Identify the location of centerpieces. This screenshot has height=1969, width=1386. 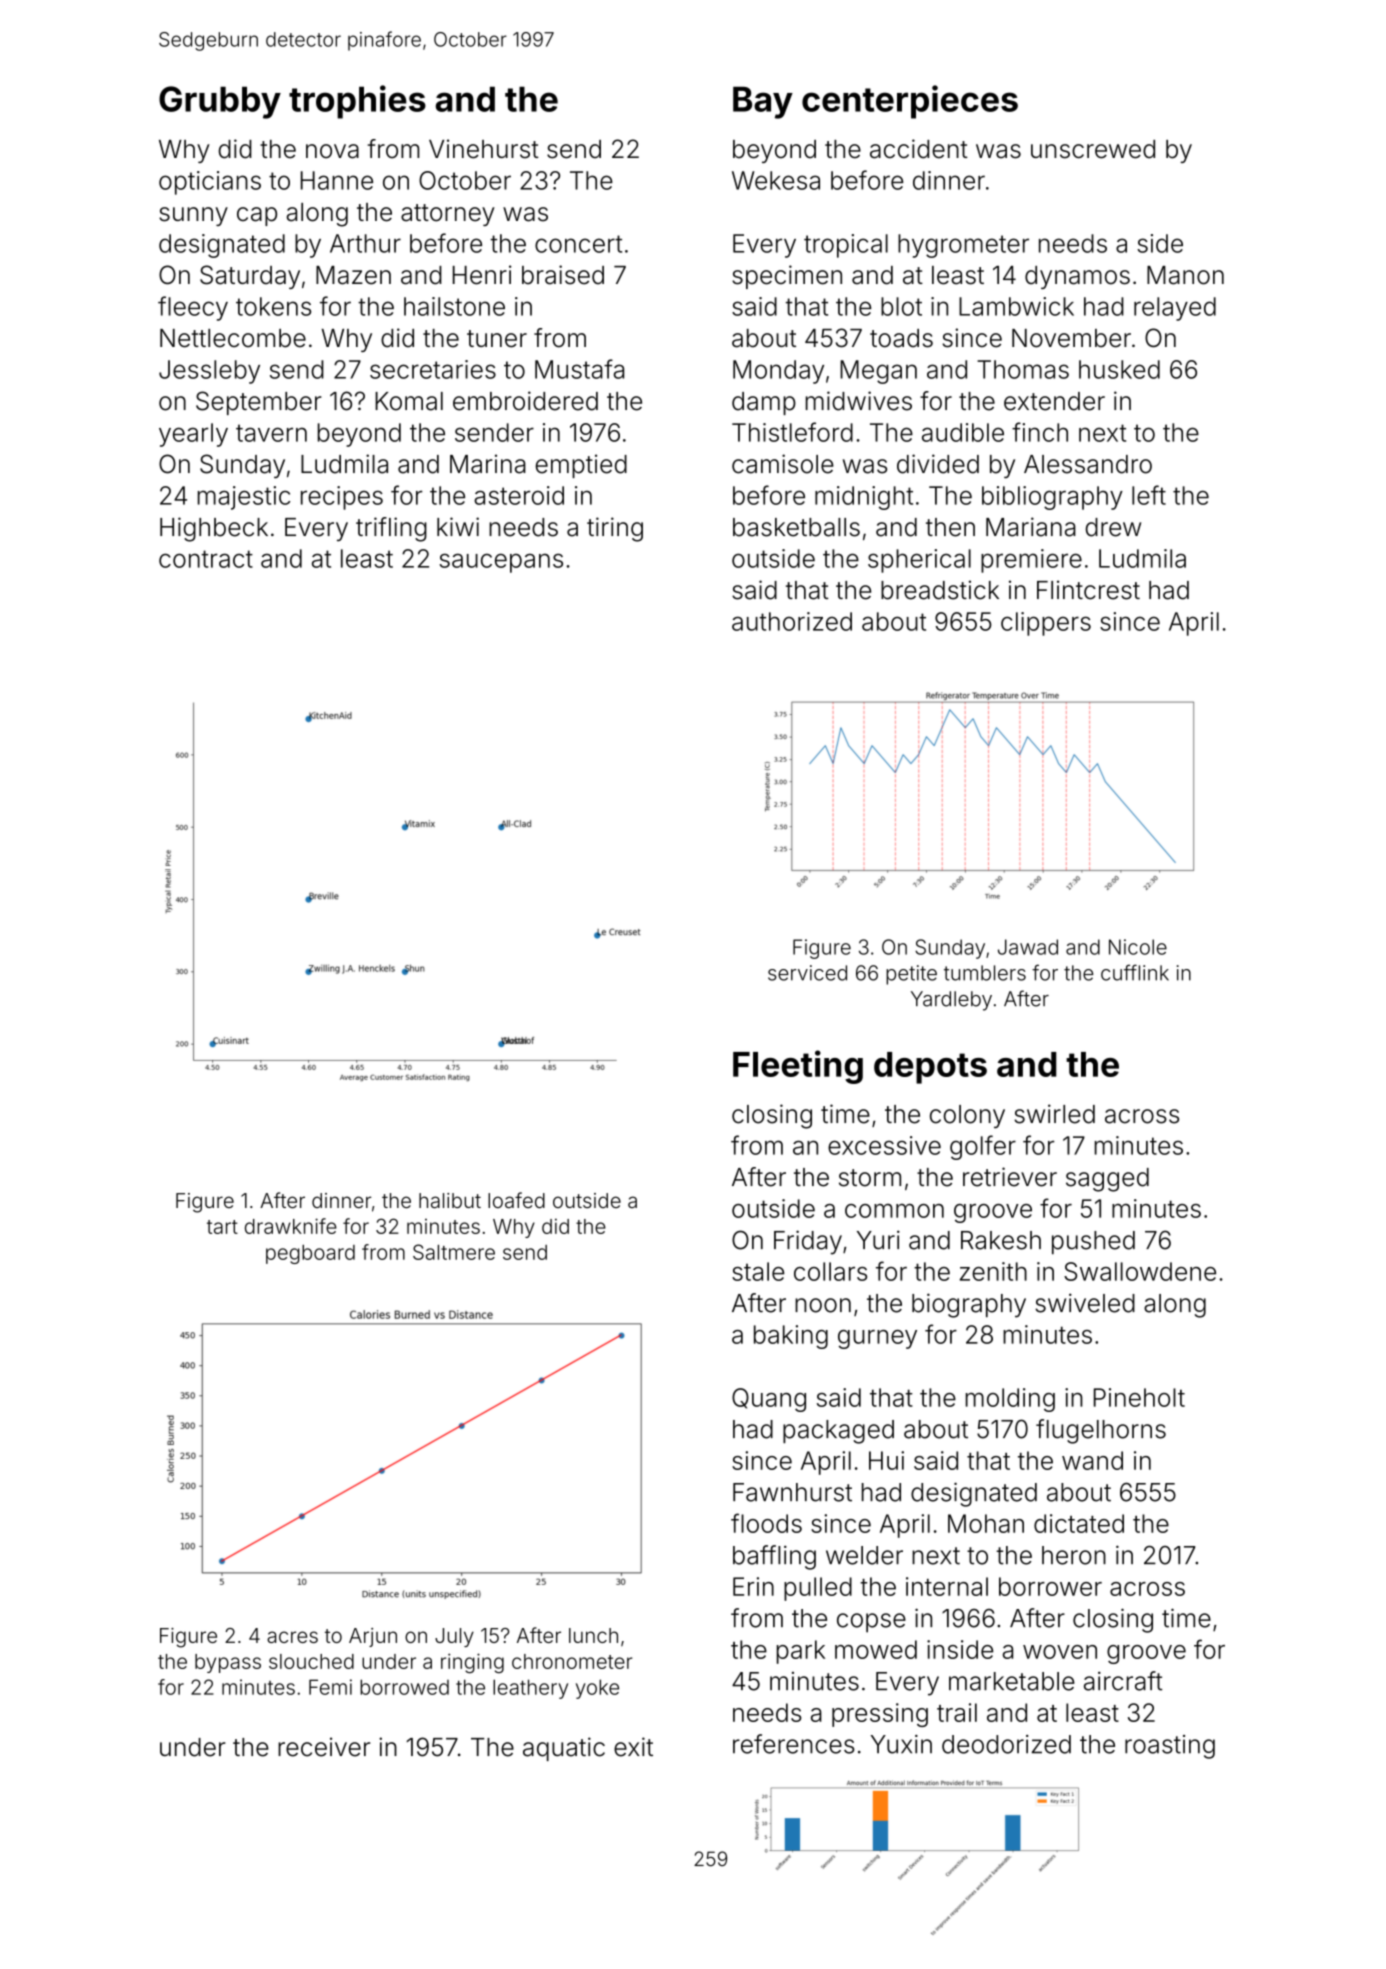
(910, 102).
